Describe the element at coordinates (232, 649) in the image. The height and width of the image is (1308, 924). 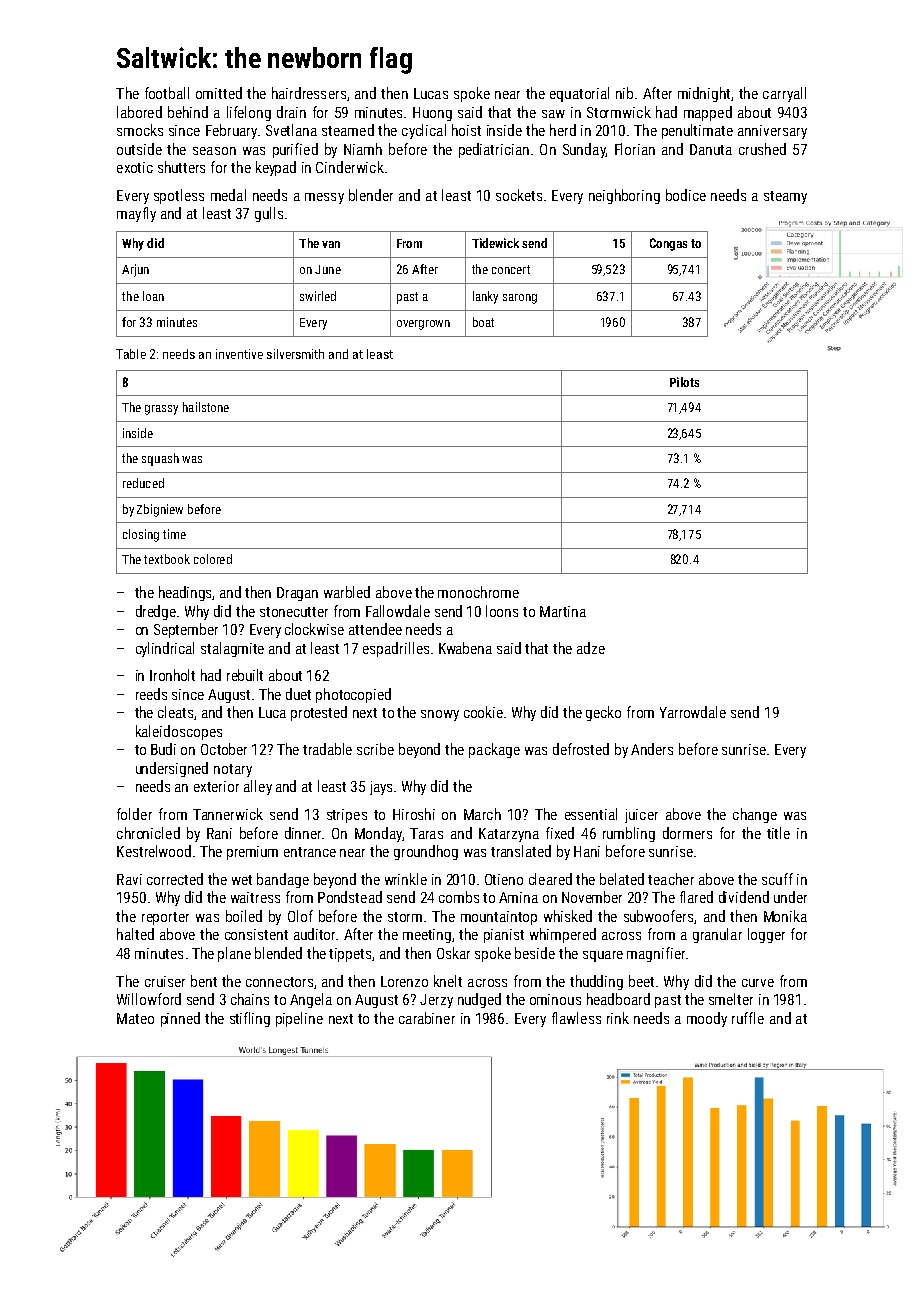
I see `stalagmite` at that location.
